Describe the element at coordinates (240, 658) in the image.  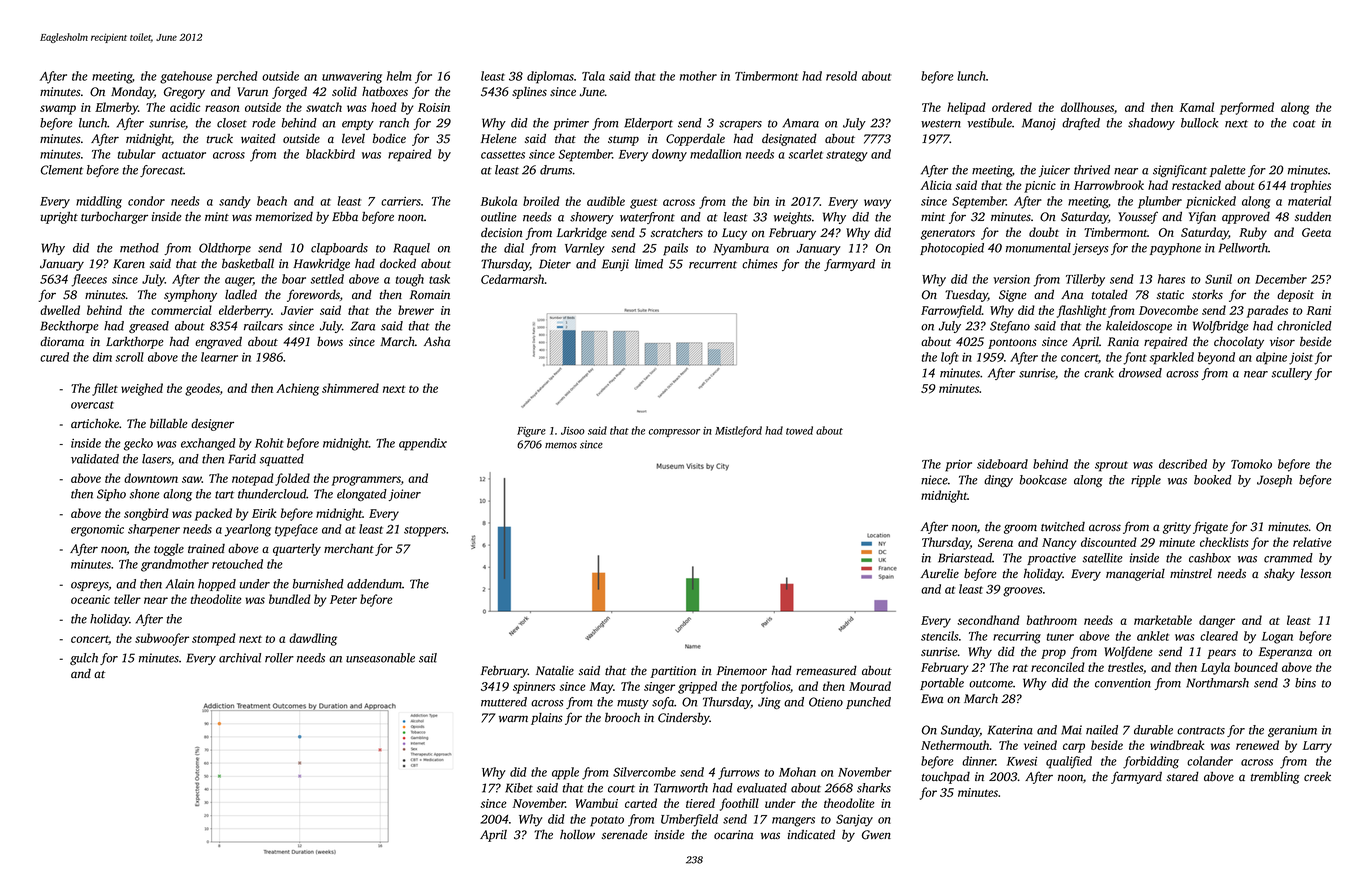
I see `archival` at that location.
